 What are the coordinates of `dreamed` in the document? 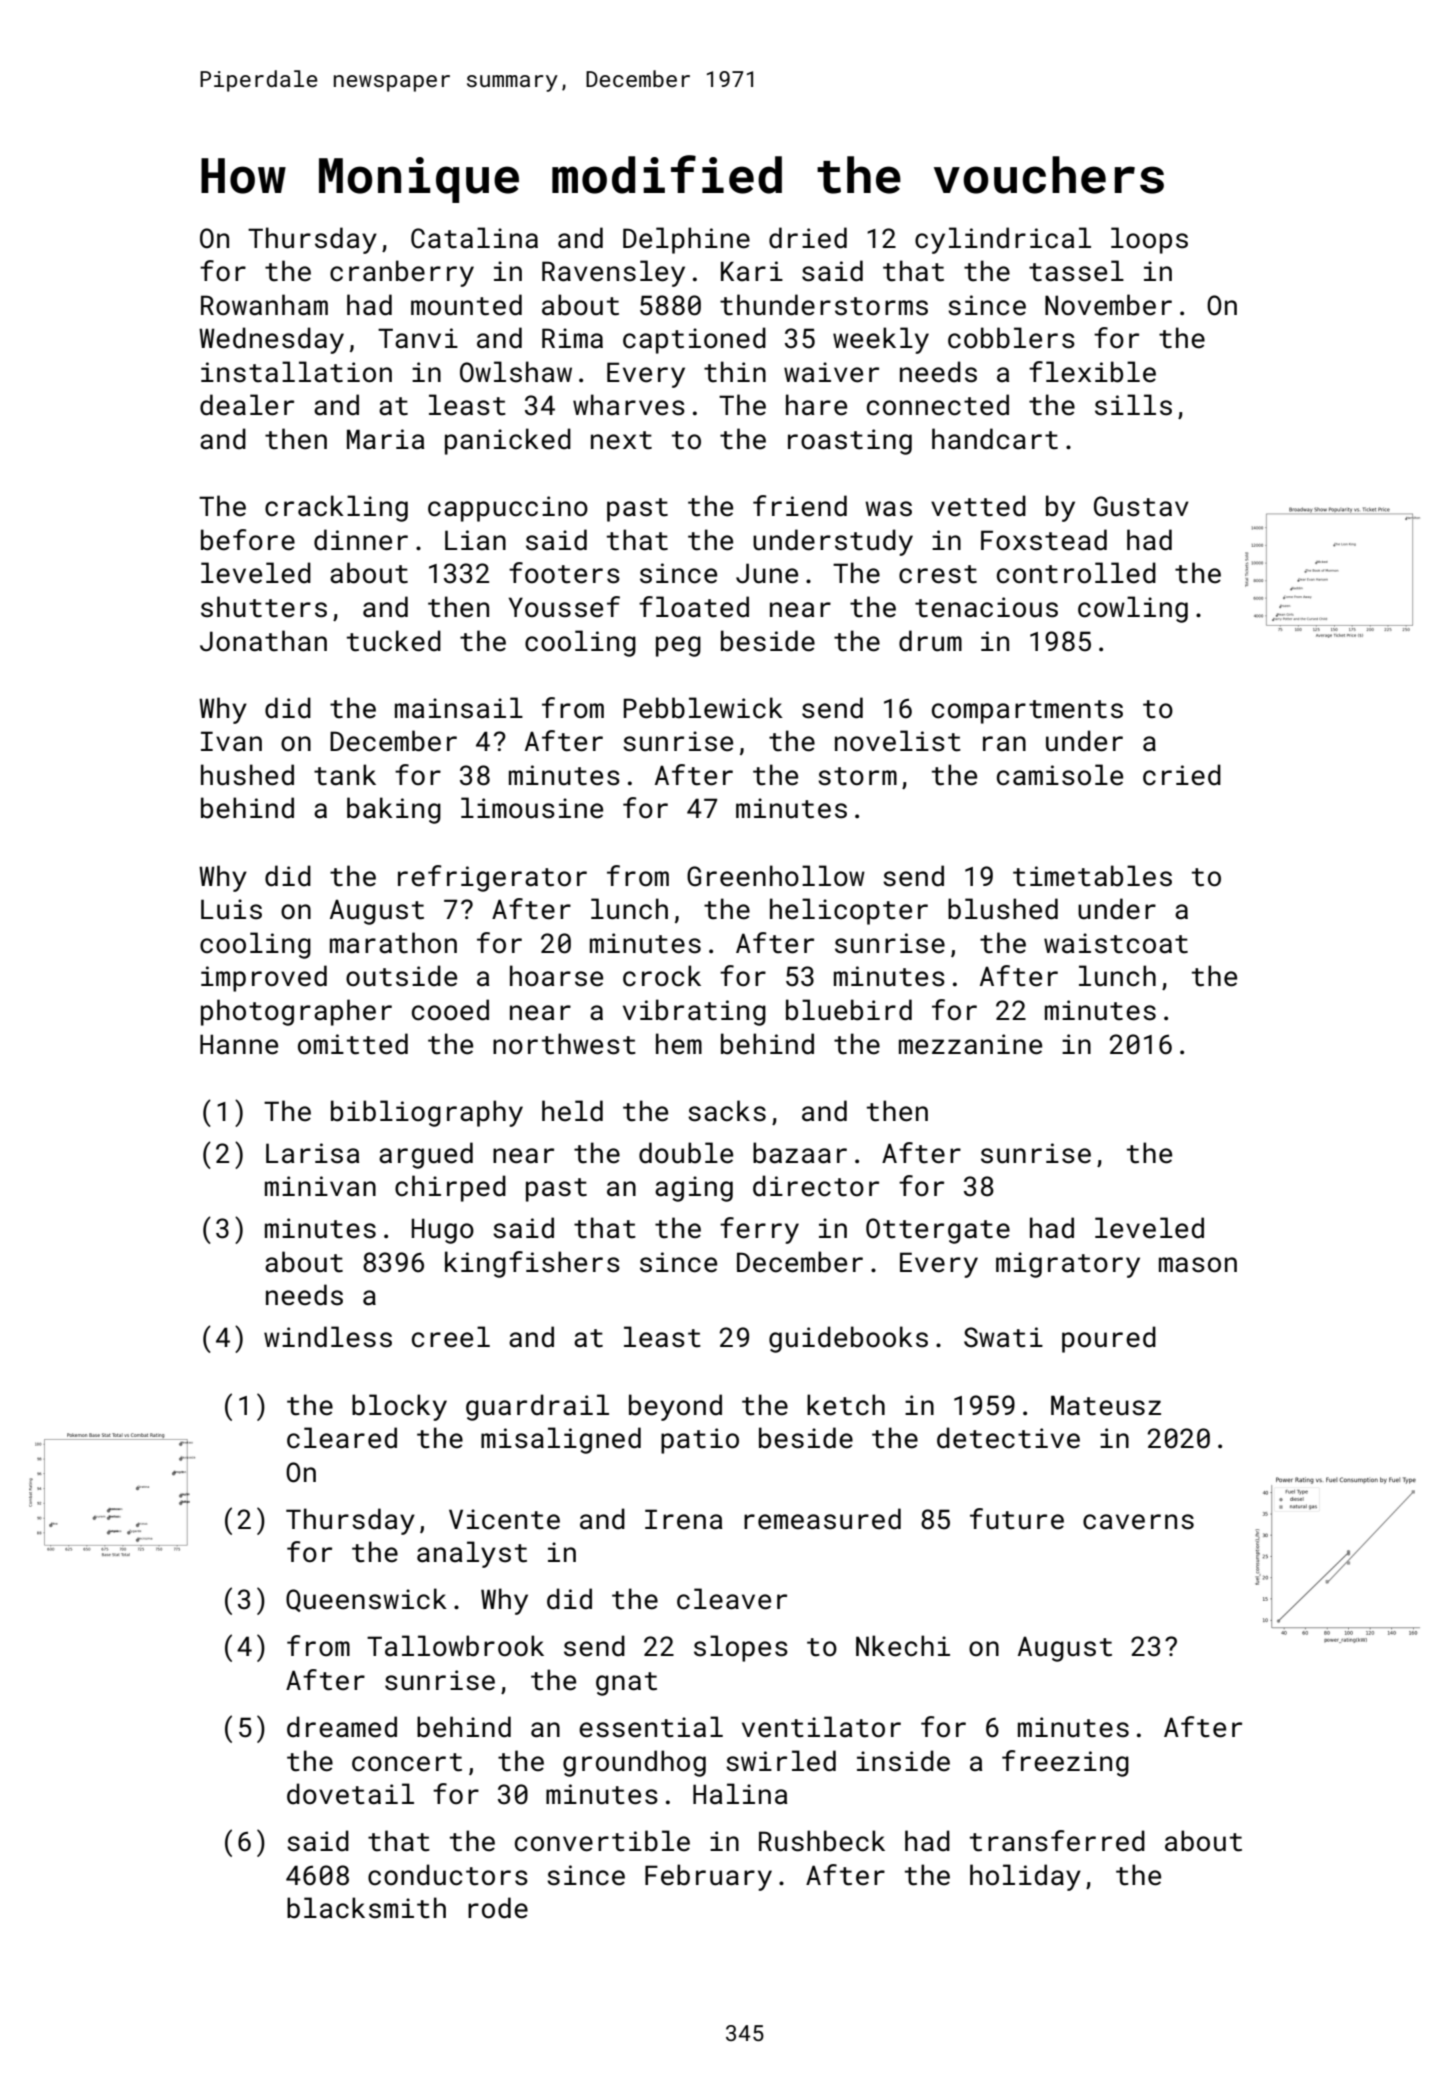 It's located at (342, 1727).
